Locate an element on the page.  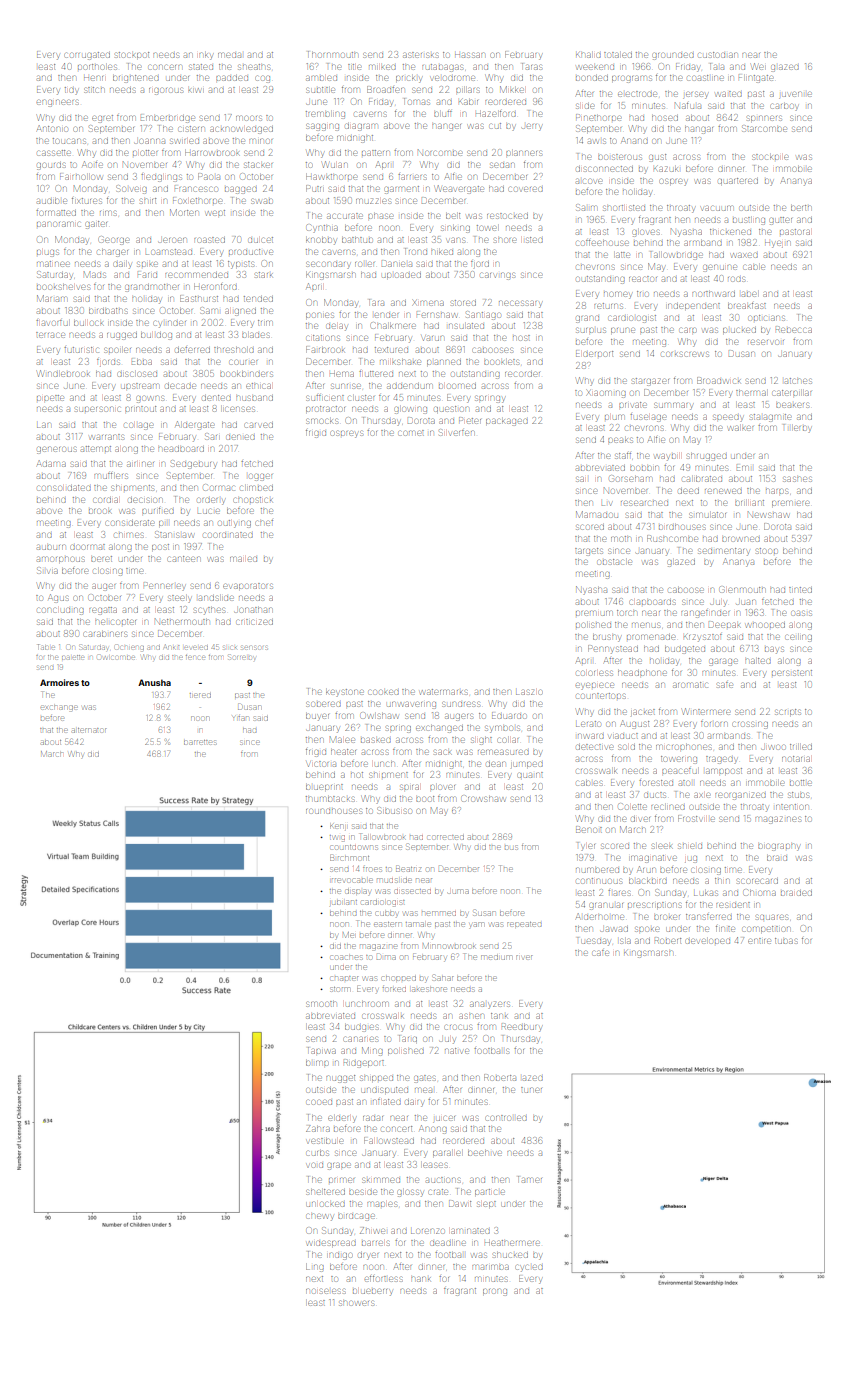
engineers is located at coordinates (57, 103).
